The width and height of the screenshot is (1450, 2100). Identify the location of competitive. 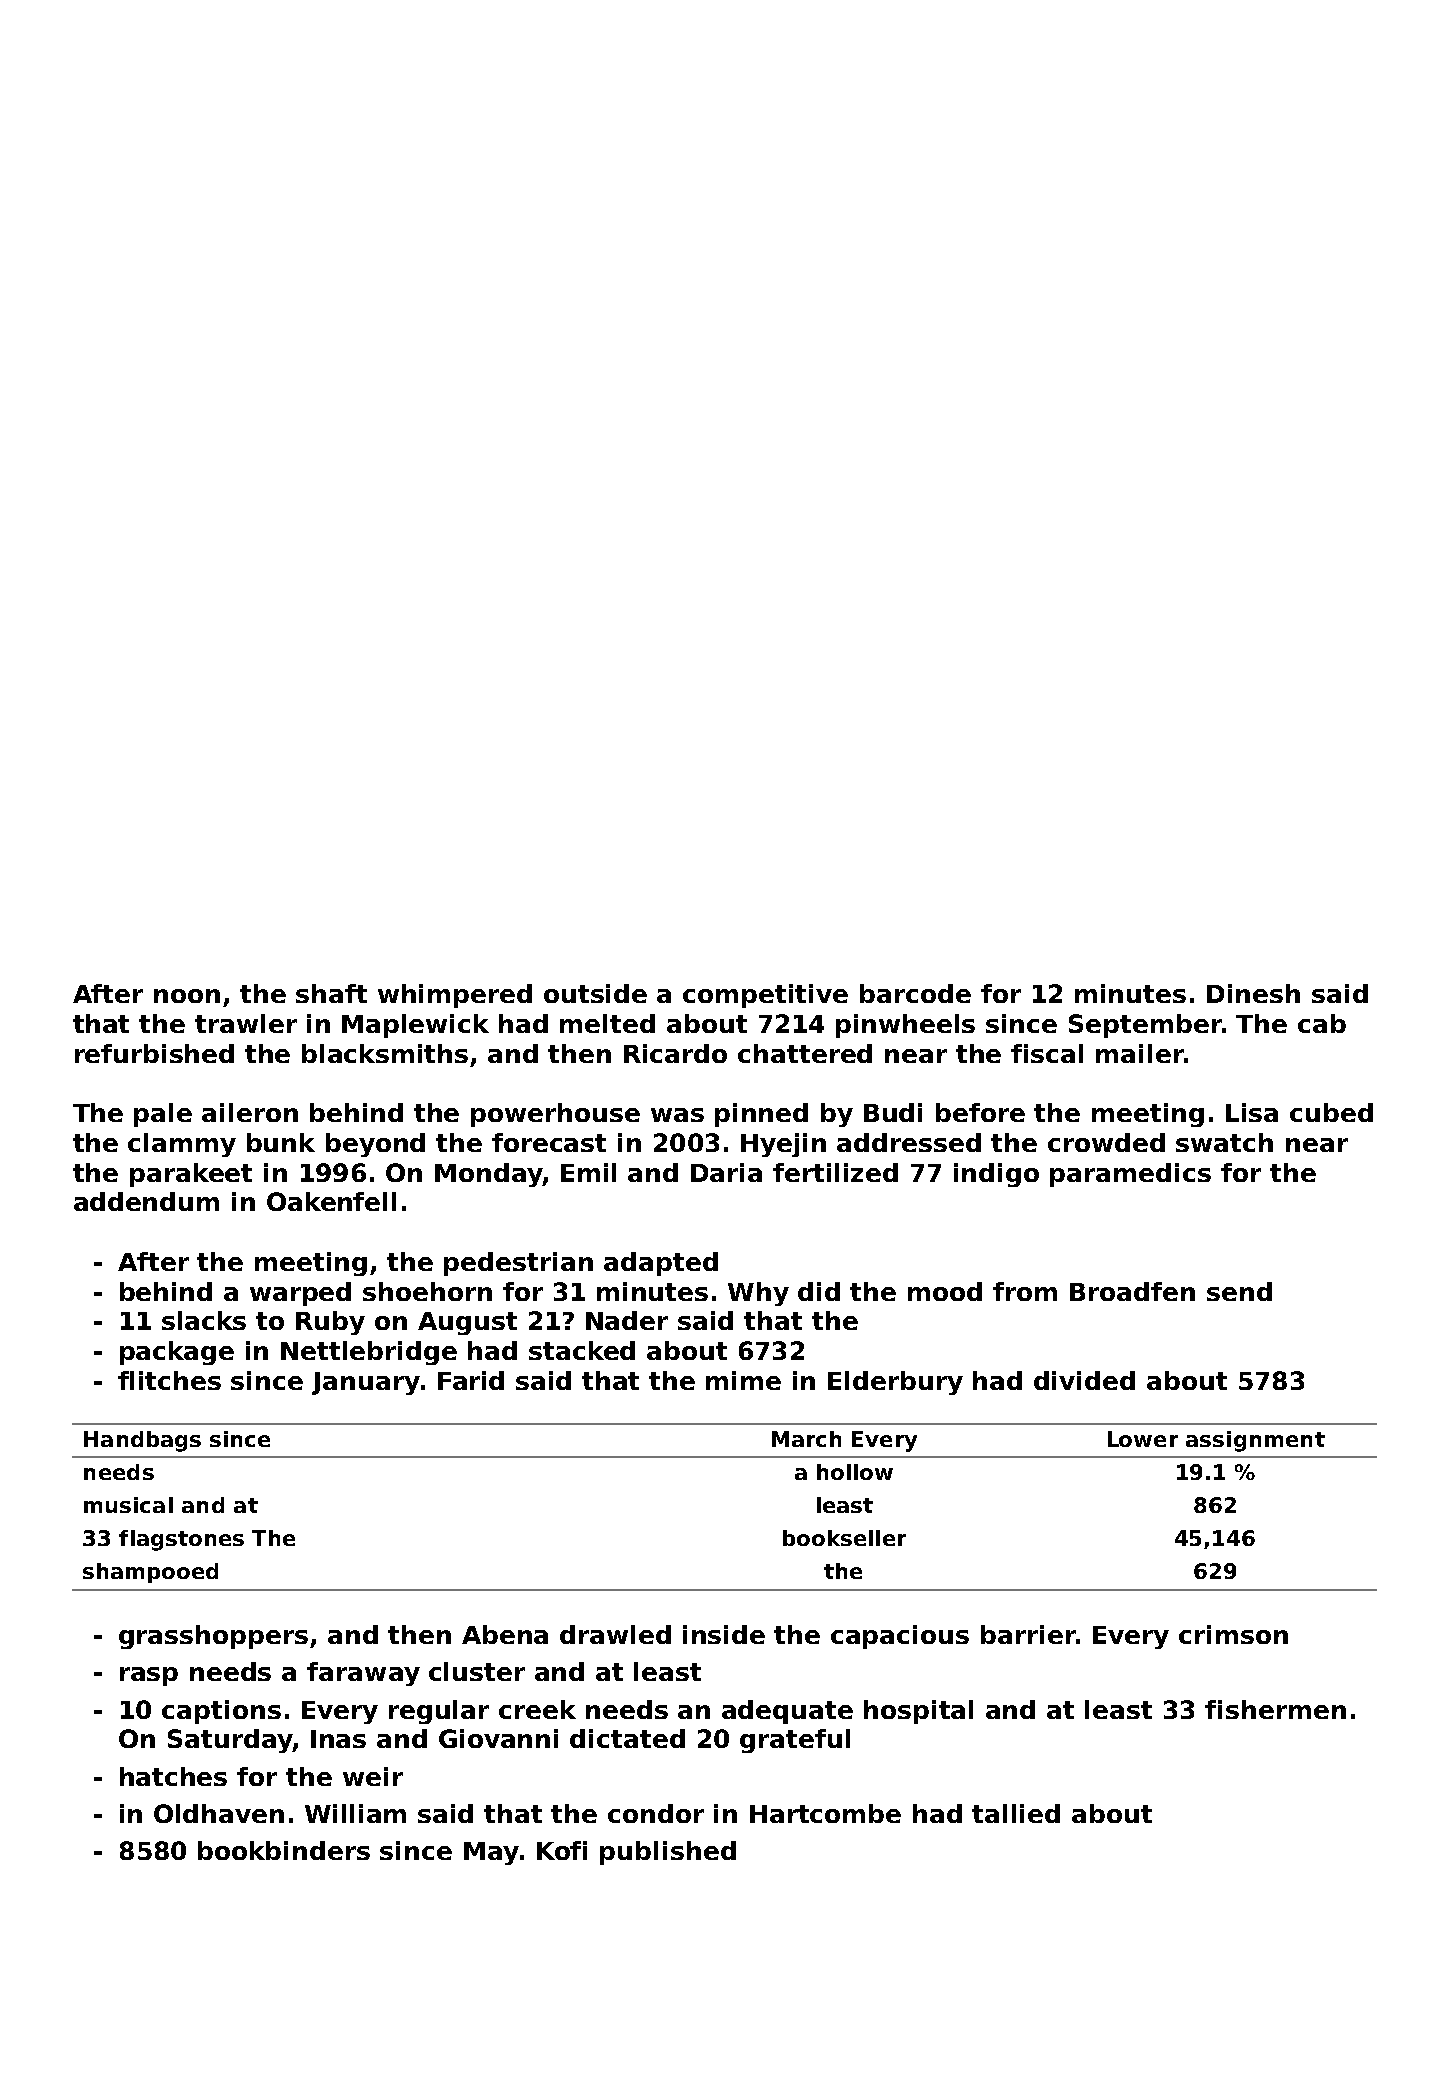
(765, 996).
